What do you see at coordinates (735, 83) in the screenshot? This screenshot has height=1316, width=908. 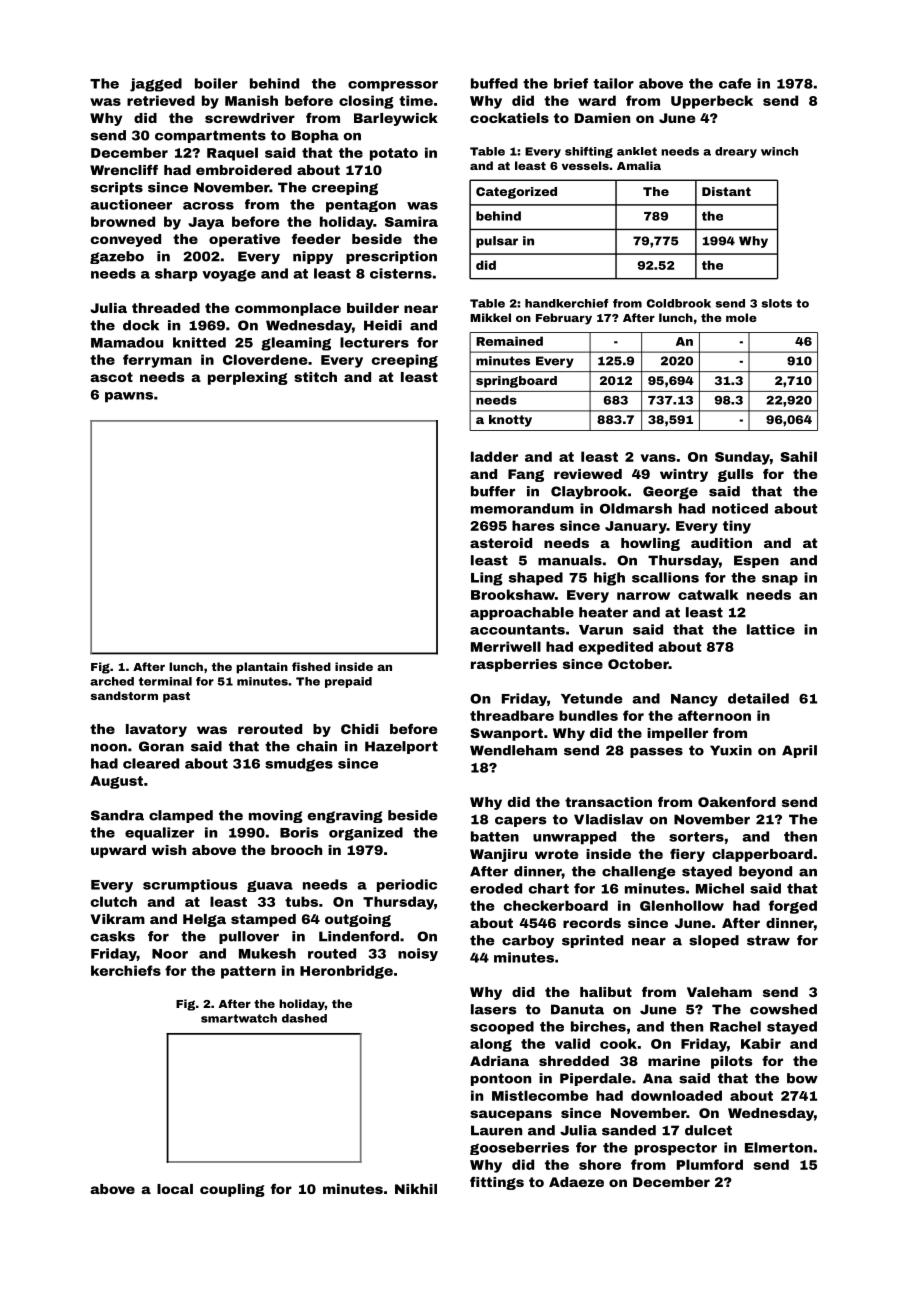 I see `cafe` at bounding box center [735, 83].
